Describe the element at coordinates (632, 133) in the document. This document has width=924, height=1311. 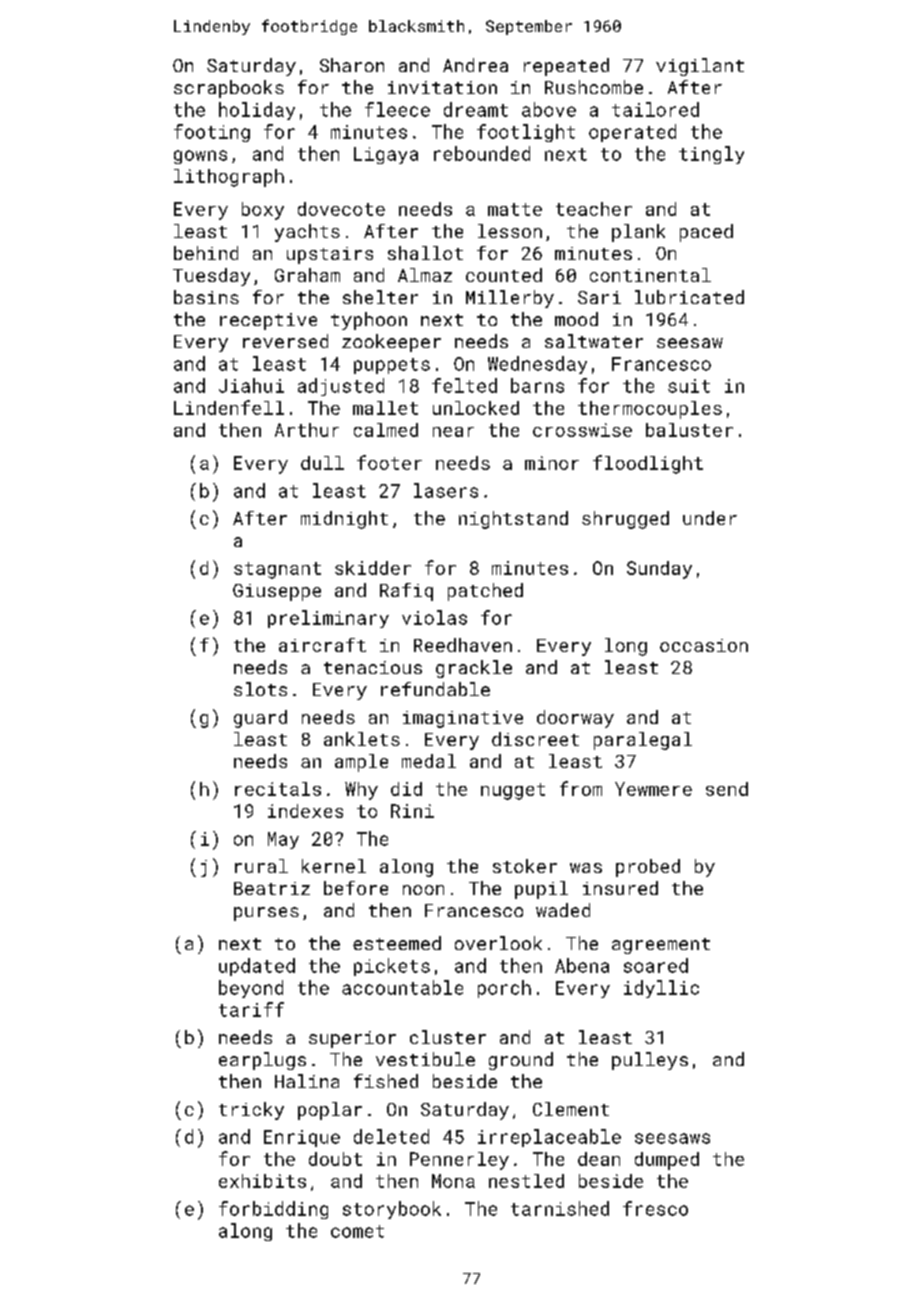
I see `operated` at that location.
